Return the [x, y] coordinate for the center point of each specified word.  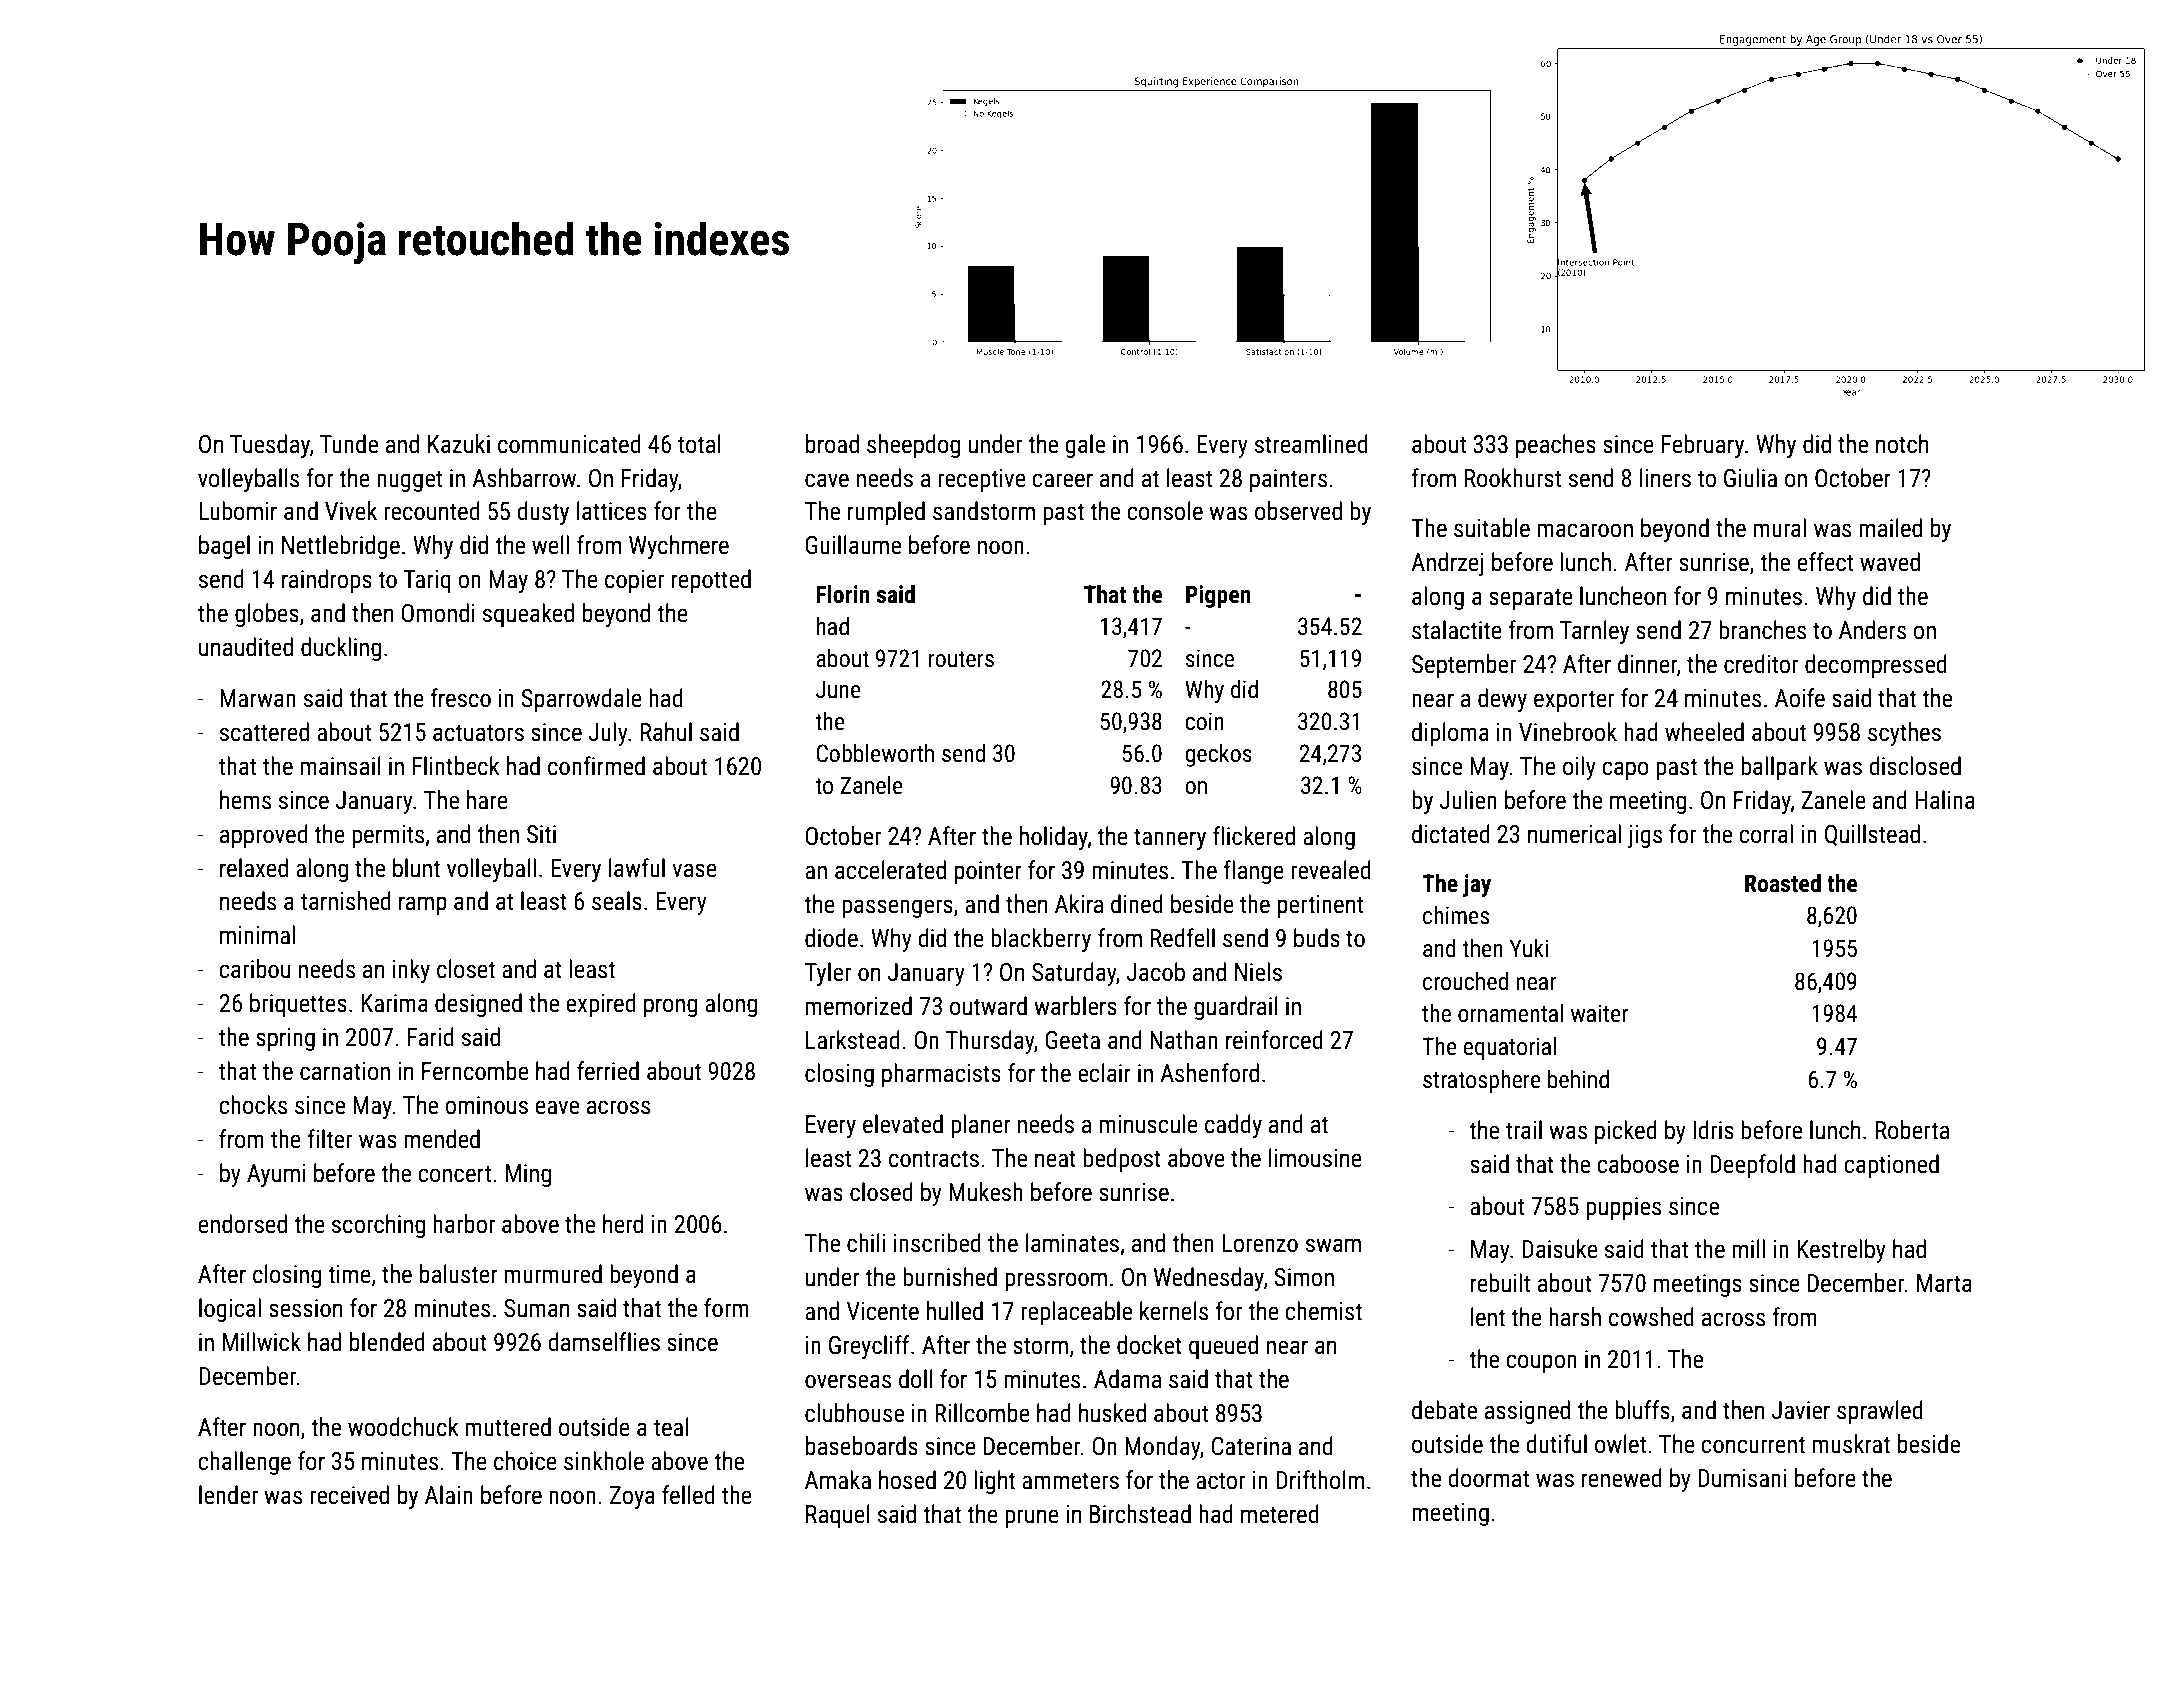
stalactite [1457, 630]
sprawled [1880, 1412]
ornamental [1510, 1013]
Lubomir [238, 511]
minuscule [1149, 1124]
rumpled [886, 513]
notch [1902, 444]
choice [525, 1461]
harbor [464, 1224]
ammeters [1070, 1481]
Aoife [1800, 698]
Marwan [258, 698]
